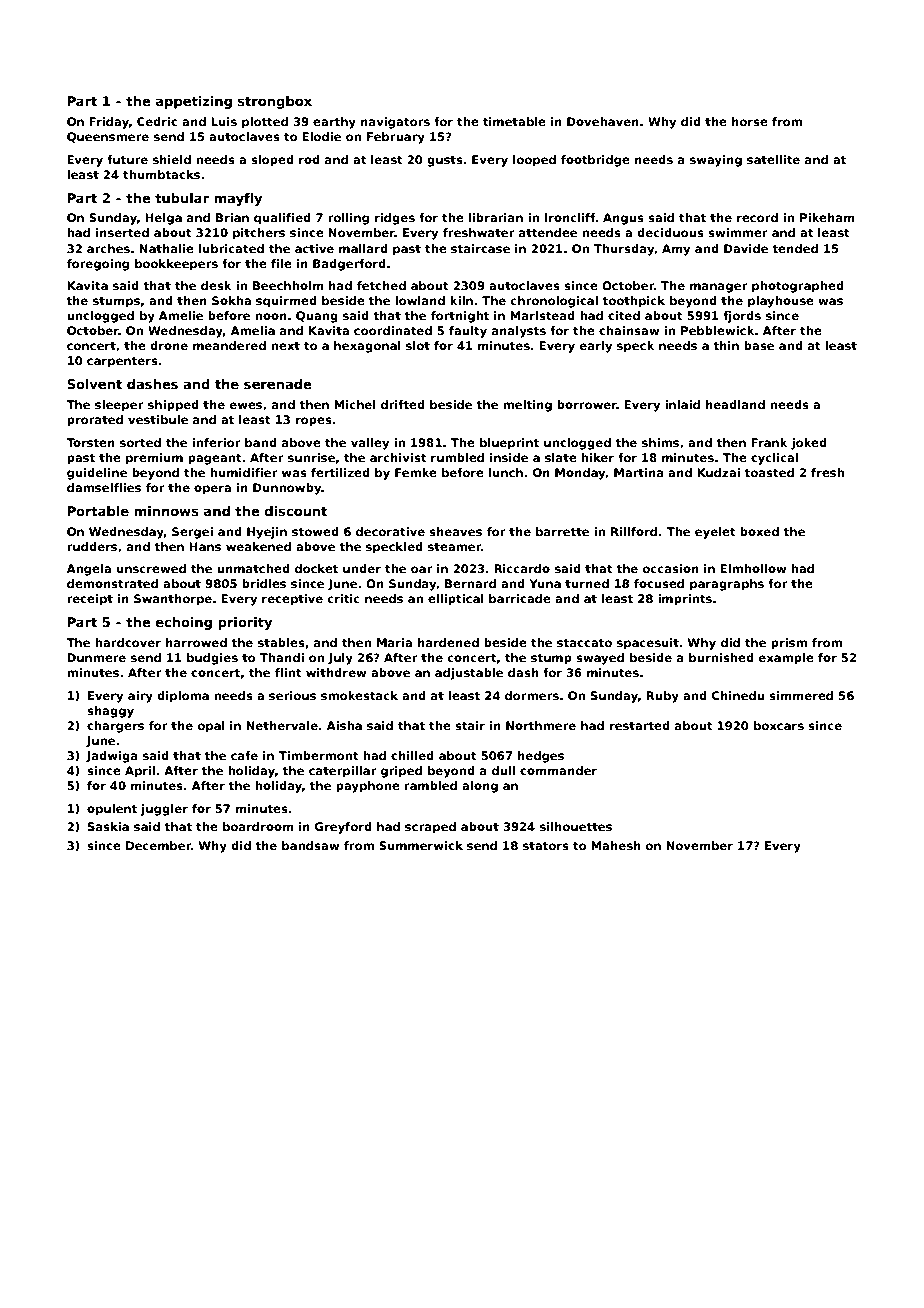 The height and width of the screenshot is (1308, 924). Describe the element at coordinates (587, 583) in the screenshot. I see `turned` at that location.
